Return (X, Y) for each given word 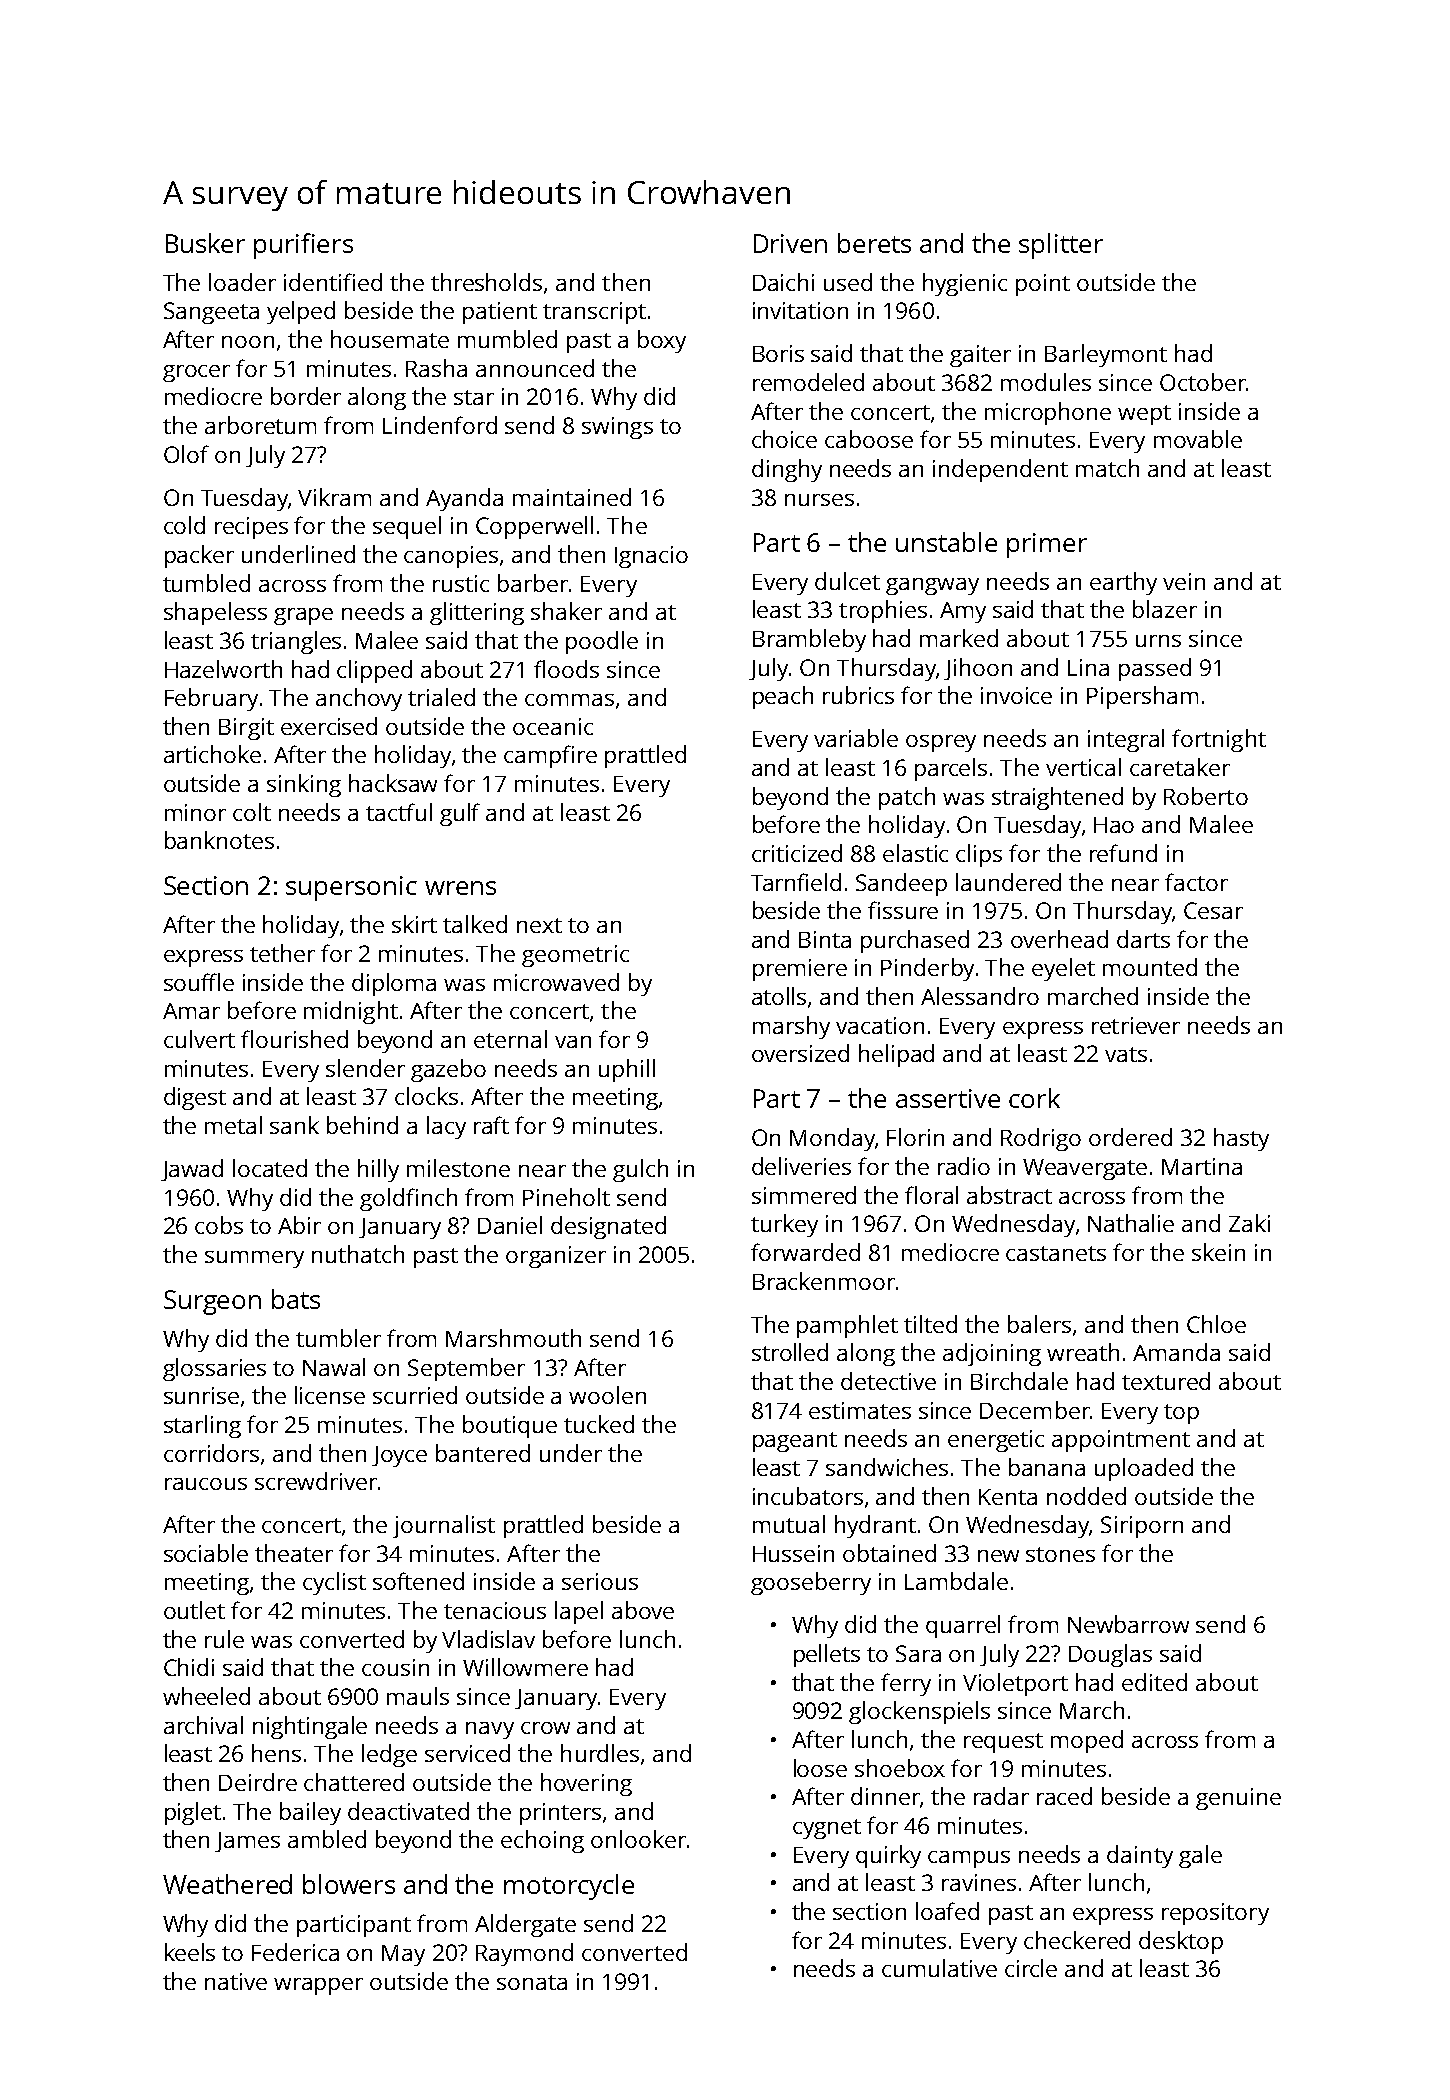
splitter (1061, 246)
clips (979, 855)
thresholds (486, 282)
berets (874, 243)
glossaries (214, 1369)
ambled (327, 1839)
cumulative (939, 1968)
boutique (510, 1426)
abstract (1009, 1195)
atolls (779, 996)
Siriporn (1142, 1527)
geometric (575, 956)
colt (252, 812)
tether (282, 953)
